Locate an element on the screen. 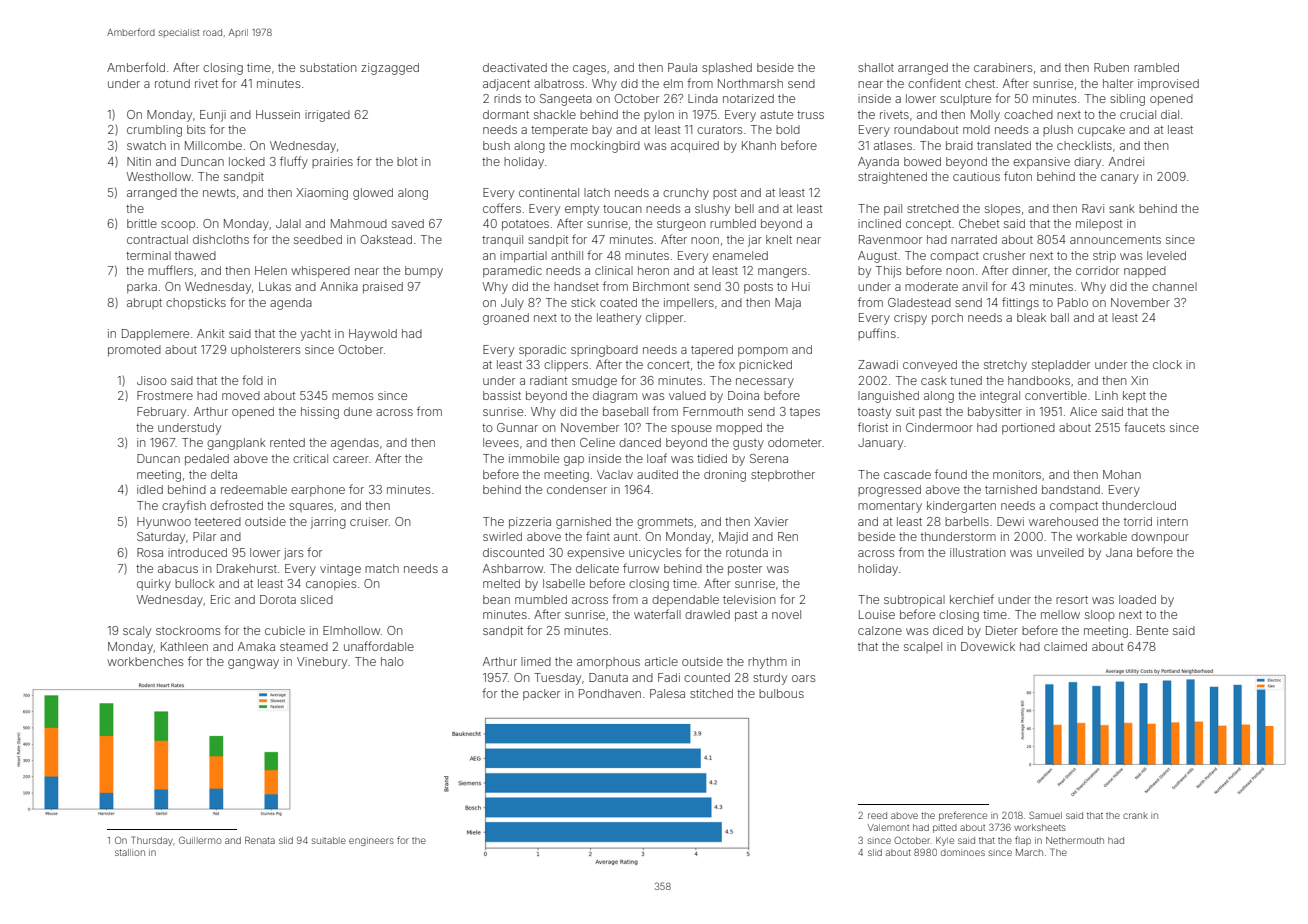 This screenshot has width=1308, height=924. Louise is located at coordinates (877, 614).
